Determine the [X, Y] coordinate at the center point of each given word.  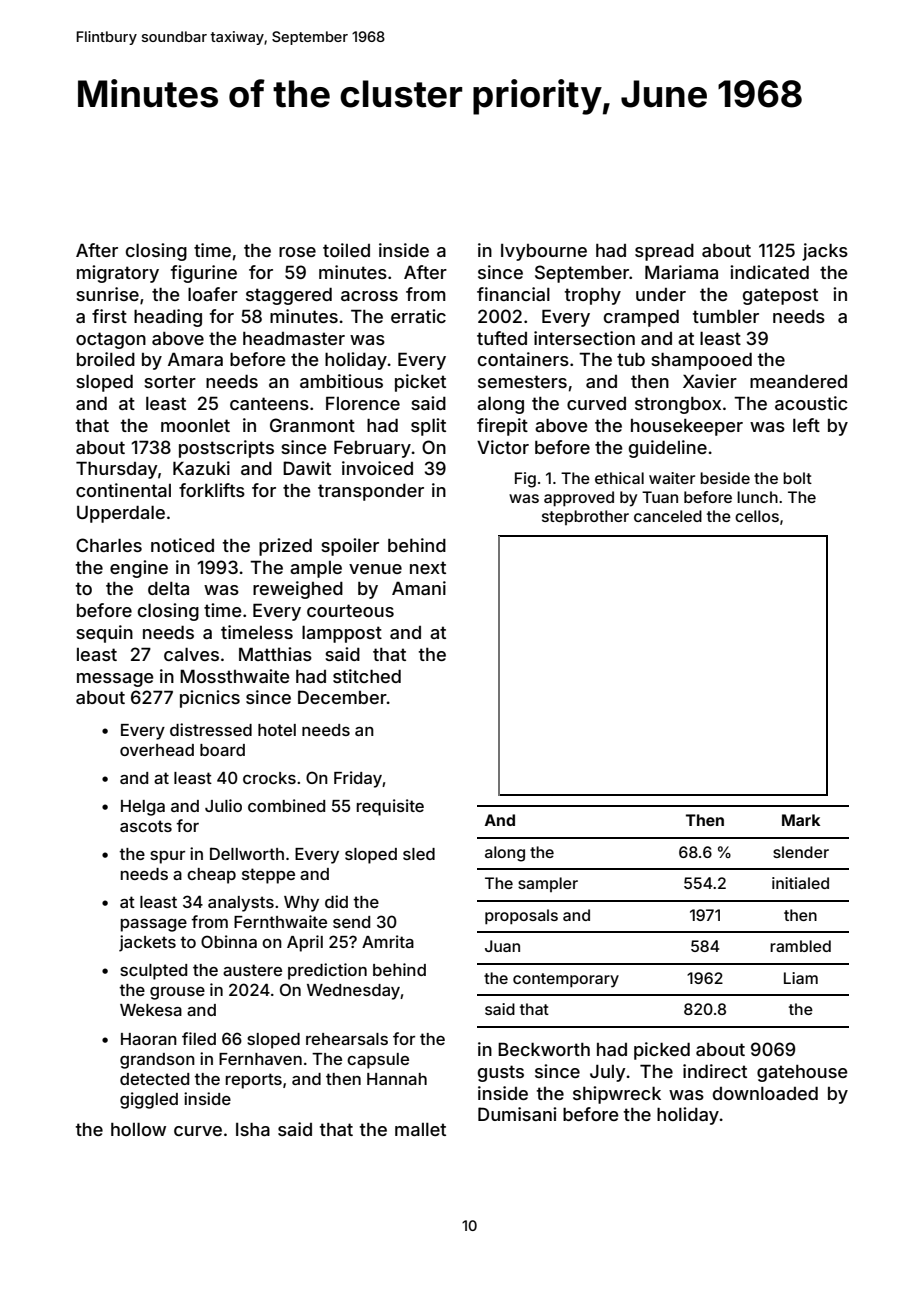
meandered [798, 381]
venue [375, 569]
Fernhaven [260, 1059]
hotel [277, 730]
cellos [757, 516]
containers [523, 359]
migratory [118, 274]
